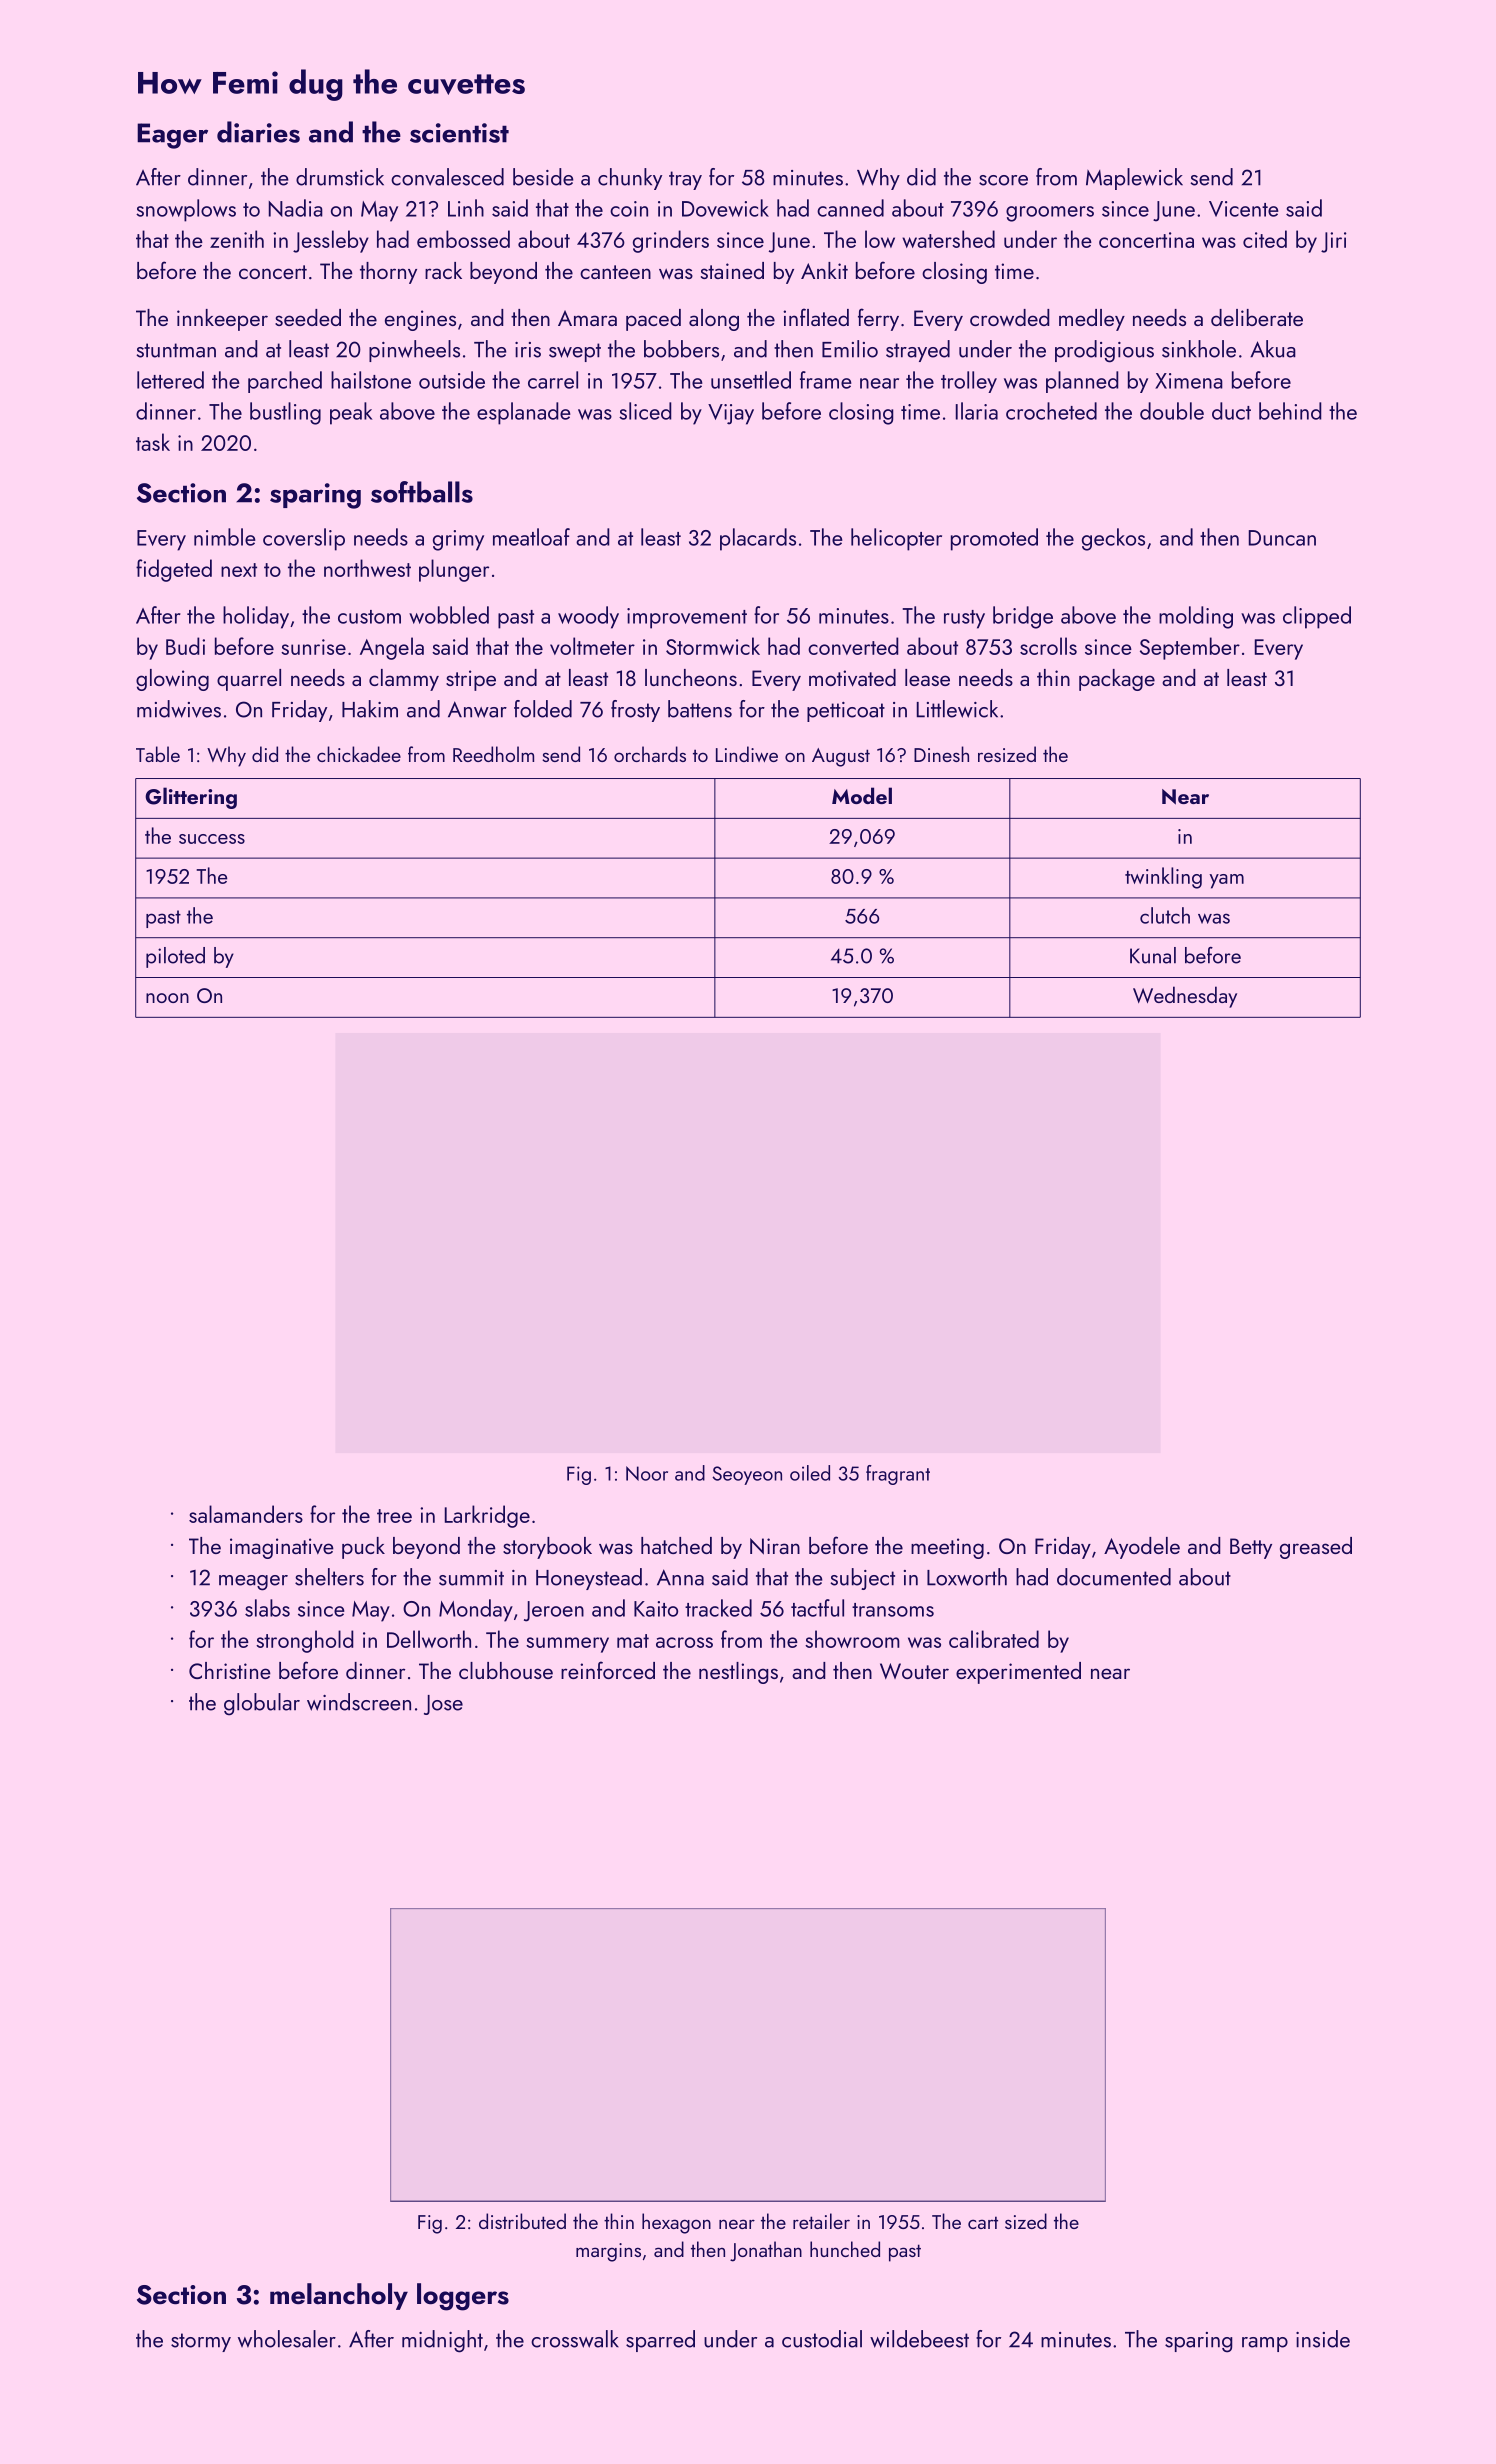 This screenshot has height=2464, width=1496. Describe the element at coordinates (630, 179) in the screenshot. I see `chunky` at that location.
